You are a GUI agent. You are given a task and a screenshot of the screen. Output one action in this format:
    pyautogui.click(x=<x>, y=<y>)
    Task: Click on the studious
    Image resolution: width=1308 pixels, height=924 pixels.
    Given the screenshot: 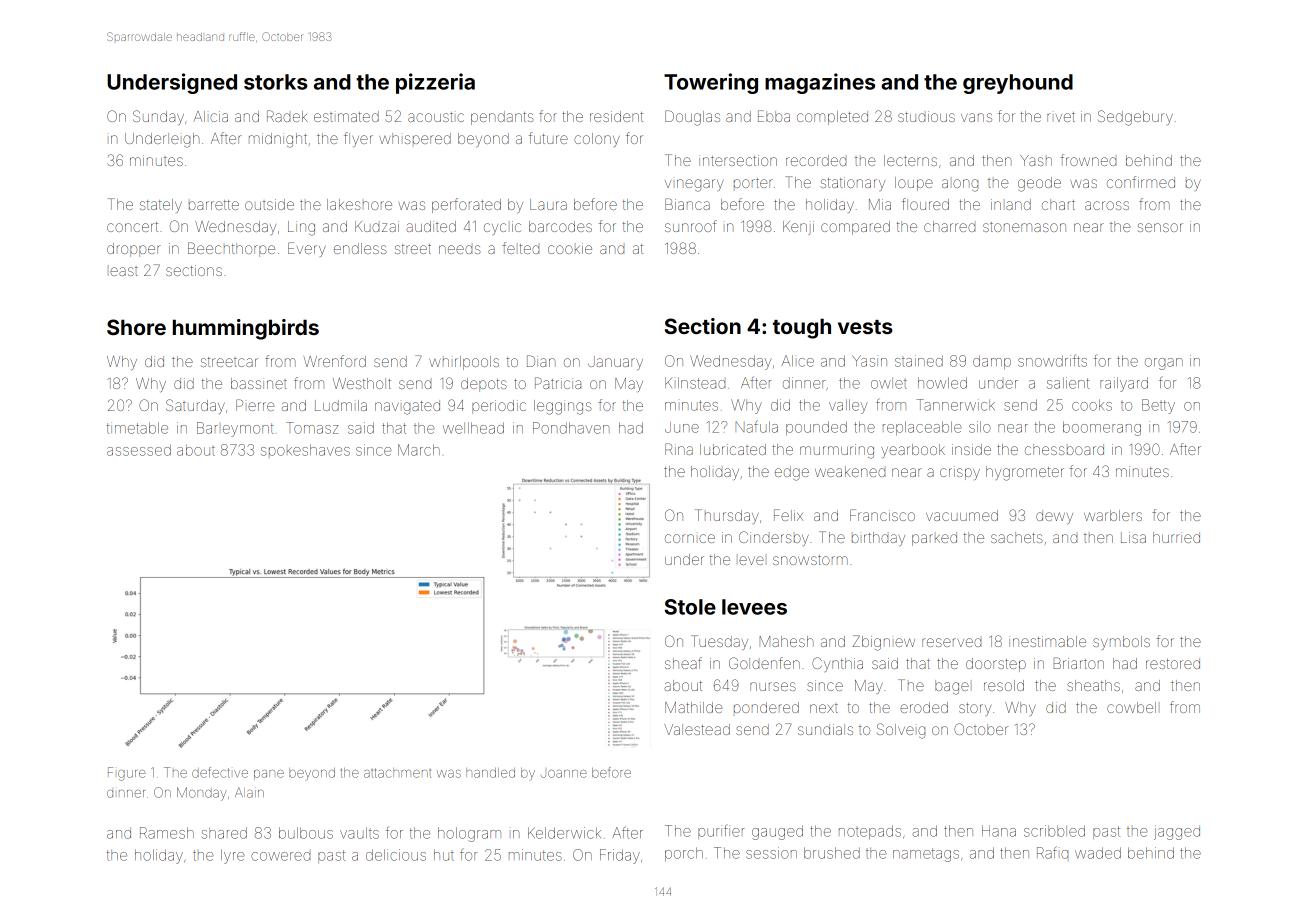 What is the action you would take?
    pyautogui.click(x=926, y=116)
